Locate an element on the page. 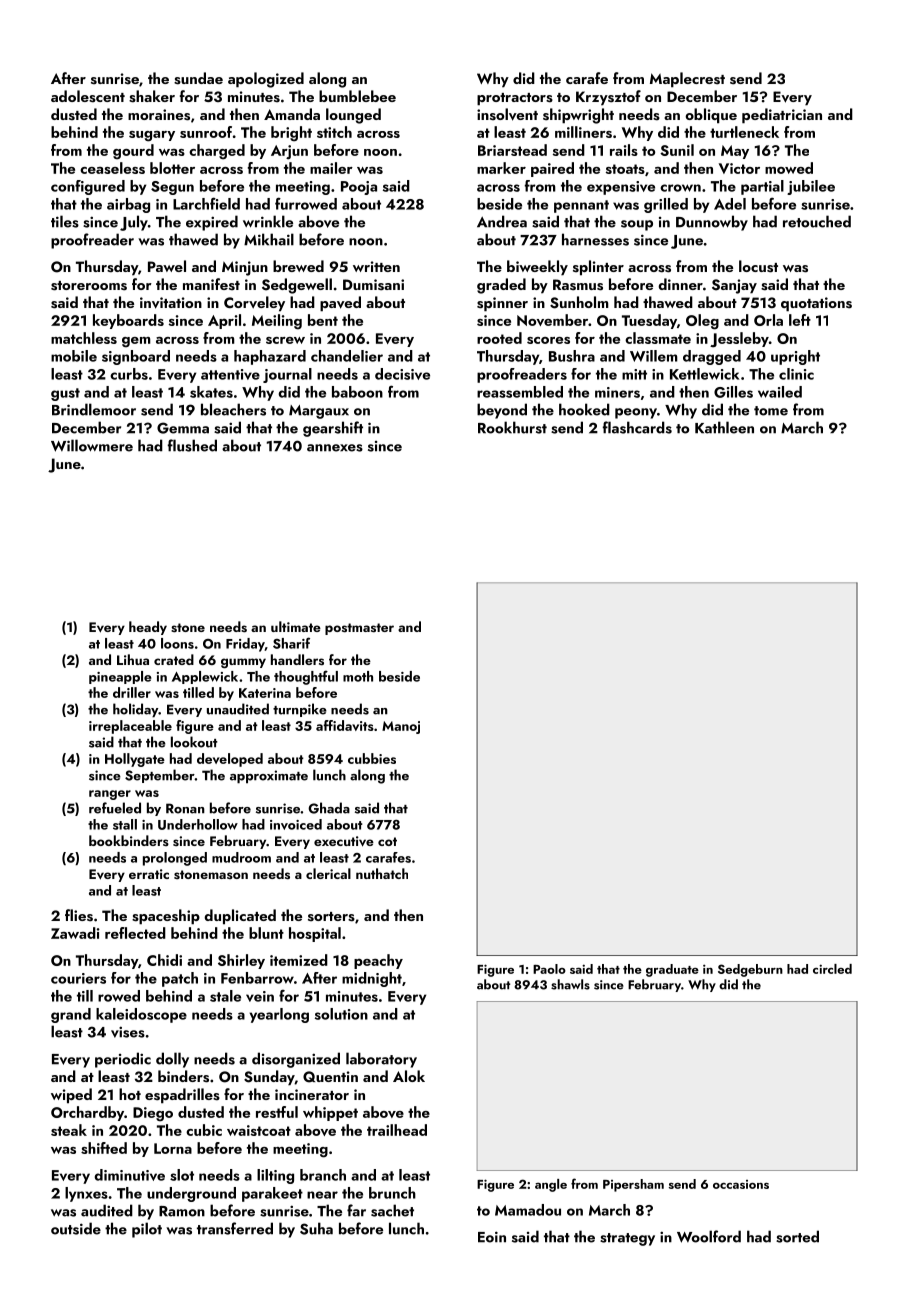  annexes is located at coordinates (335, 448).
